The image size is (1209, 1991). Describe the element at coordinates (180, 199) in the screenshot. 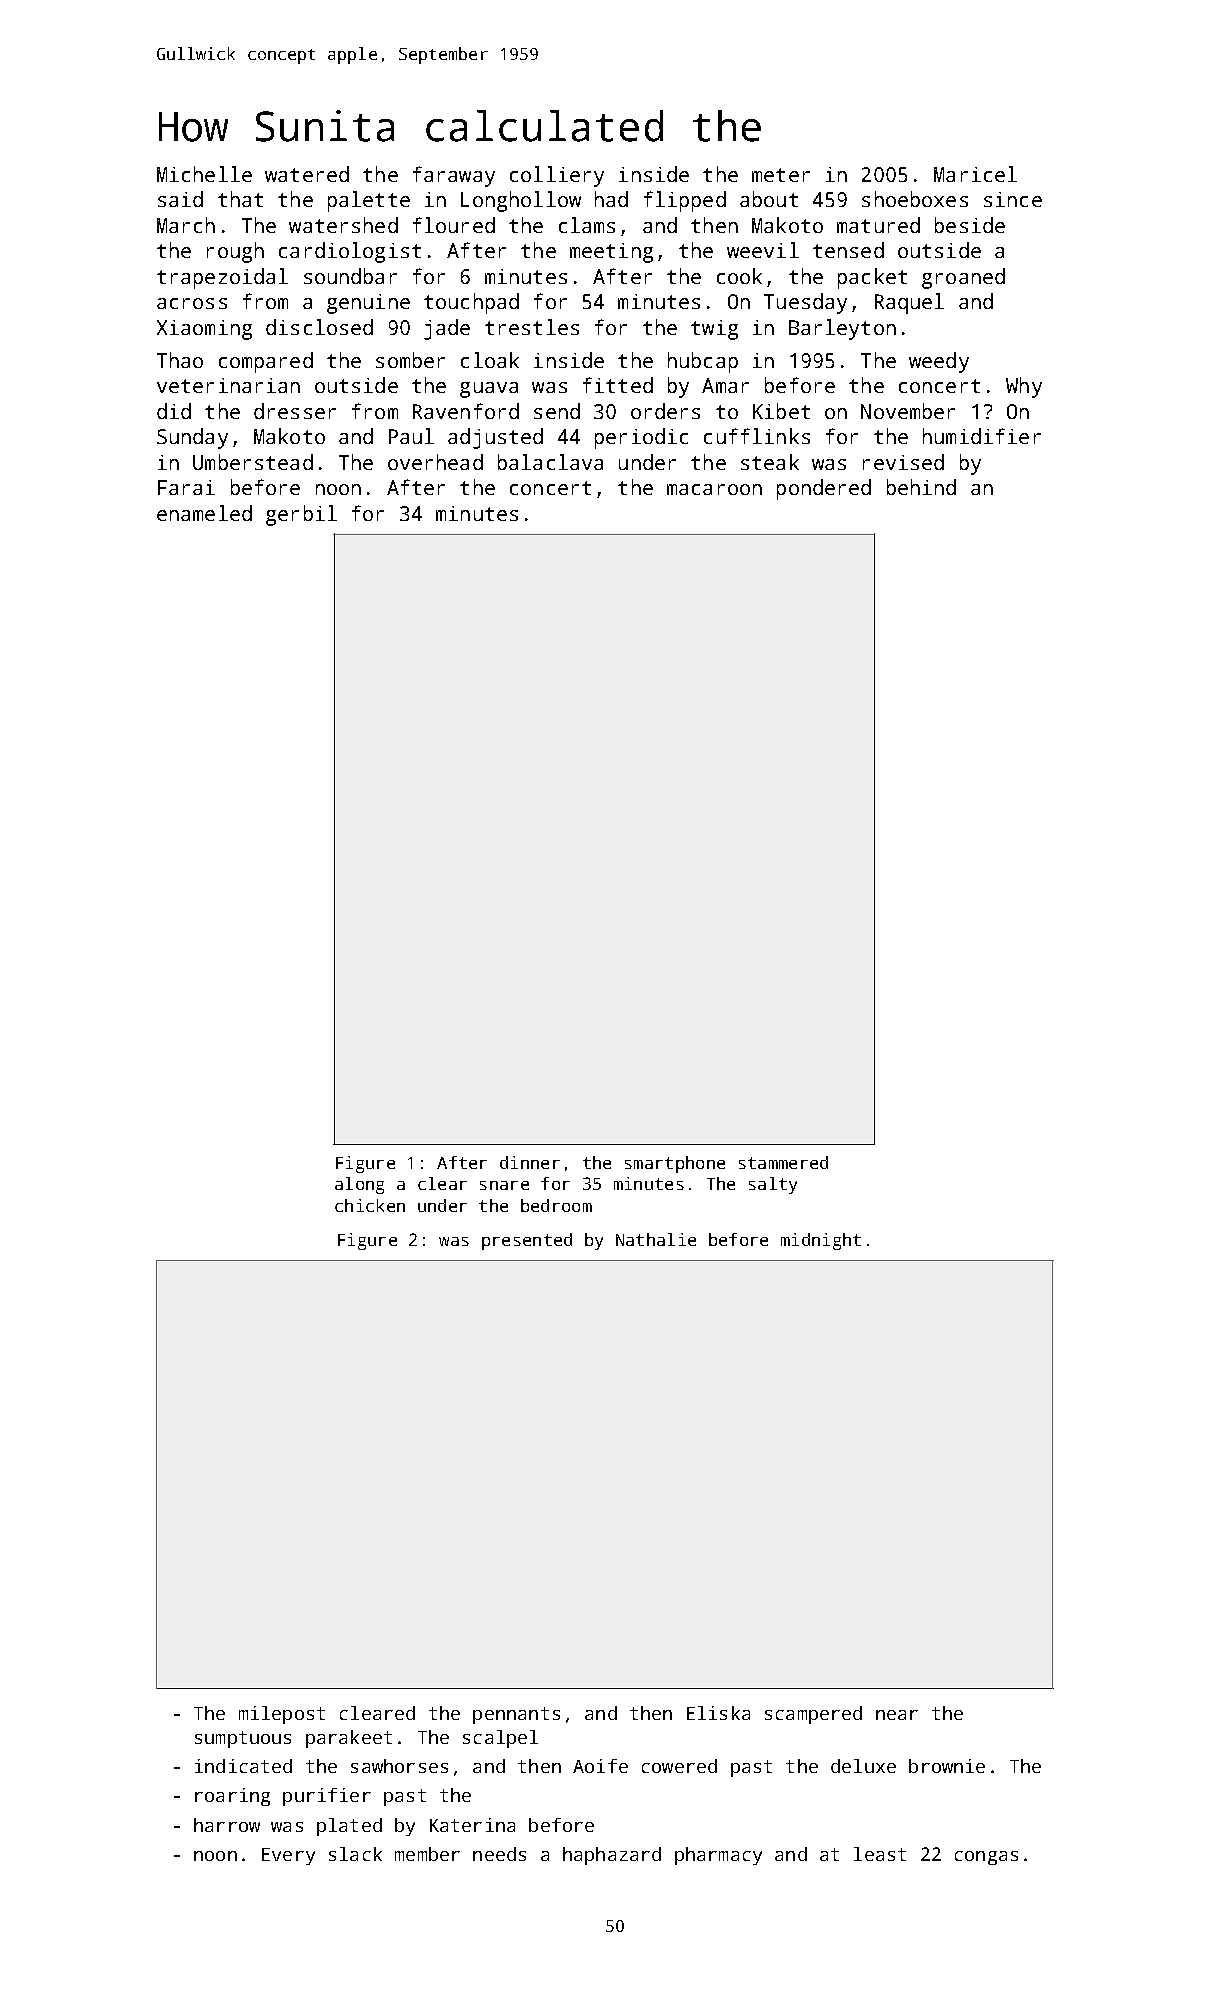

I see `said` at that location.
